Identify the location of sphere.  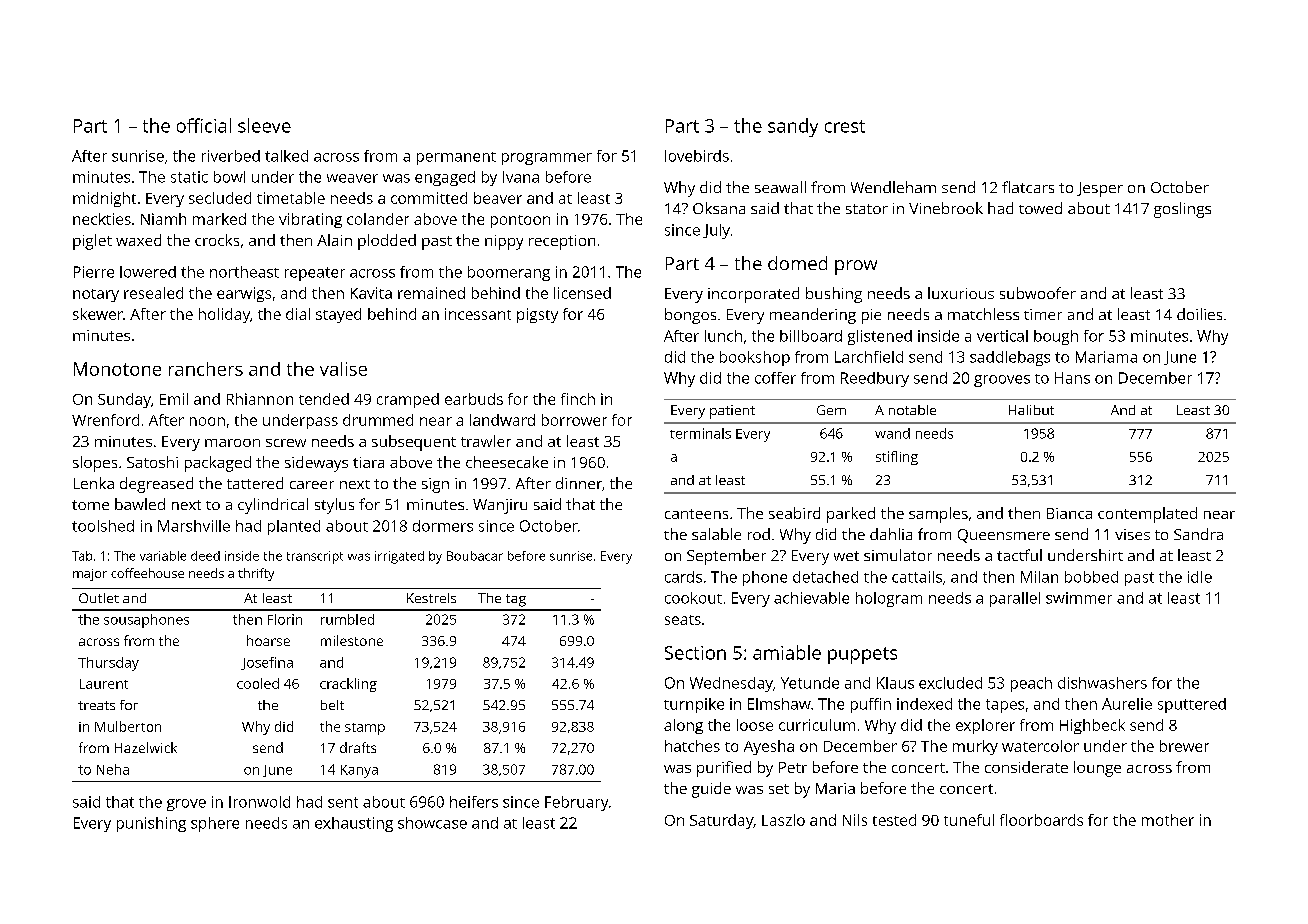
(215, 824).
